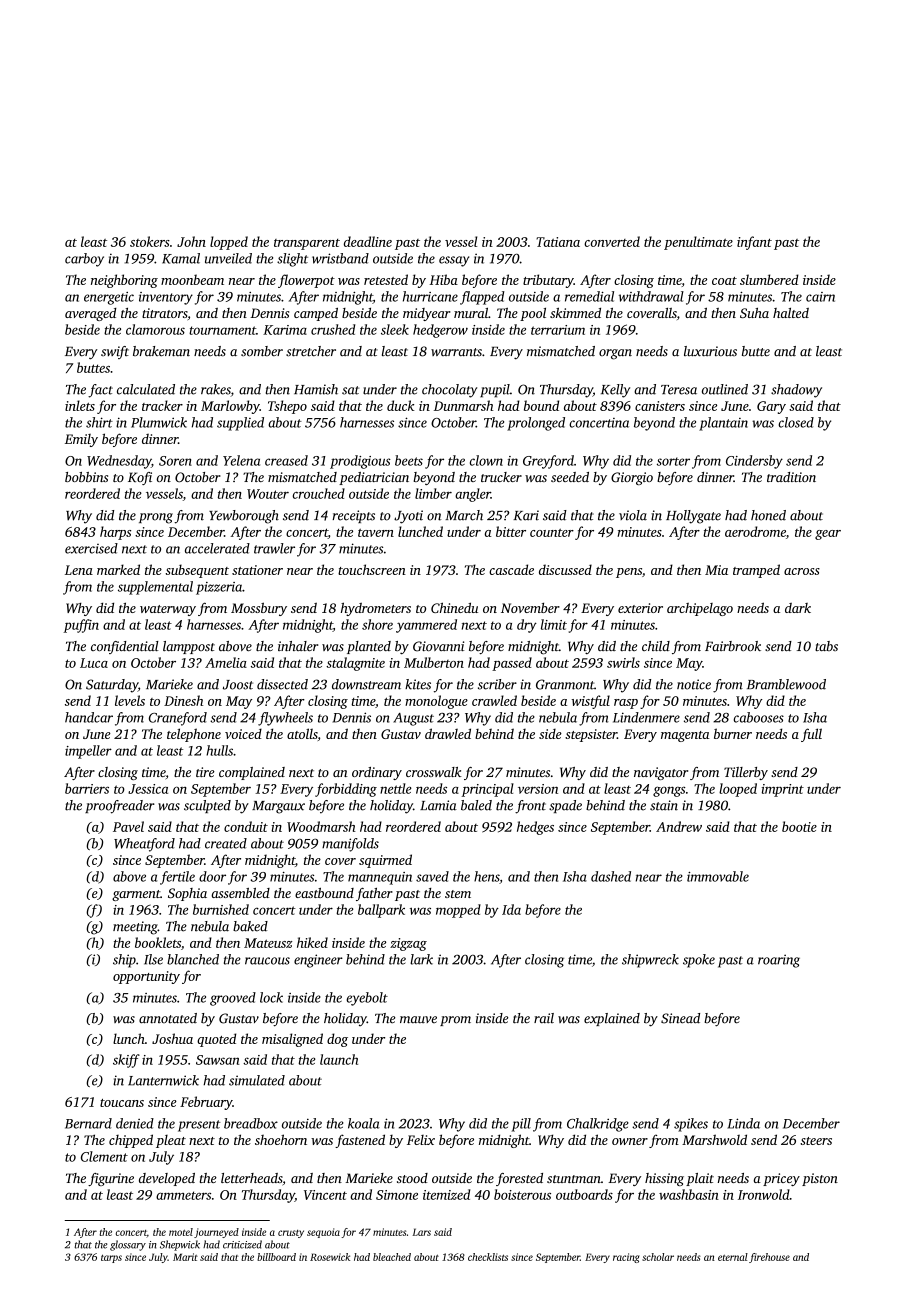  Describe the element at coordinates (226, 843) in the screenshot. I see `created` at that location.
